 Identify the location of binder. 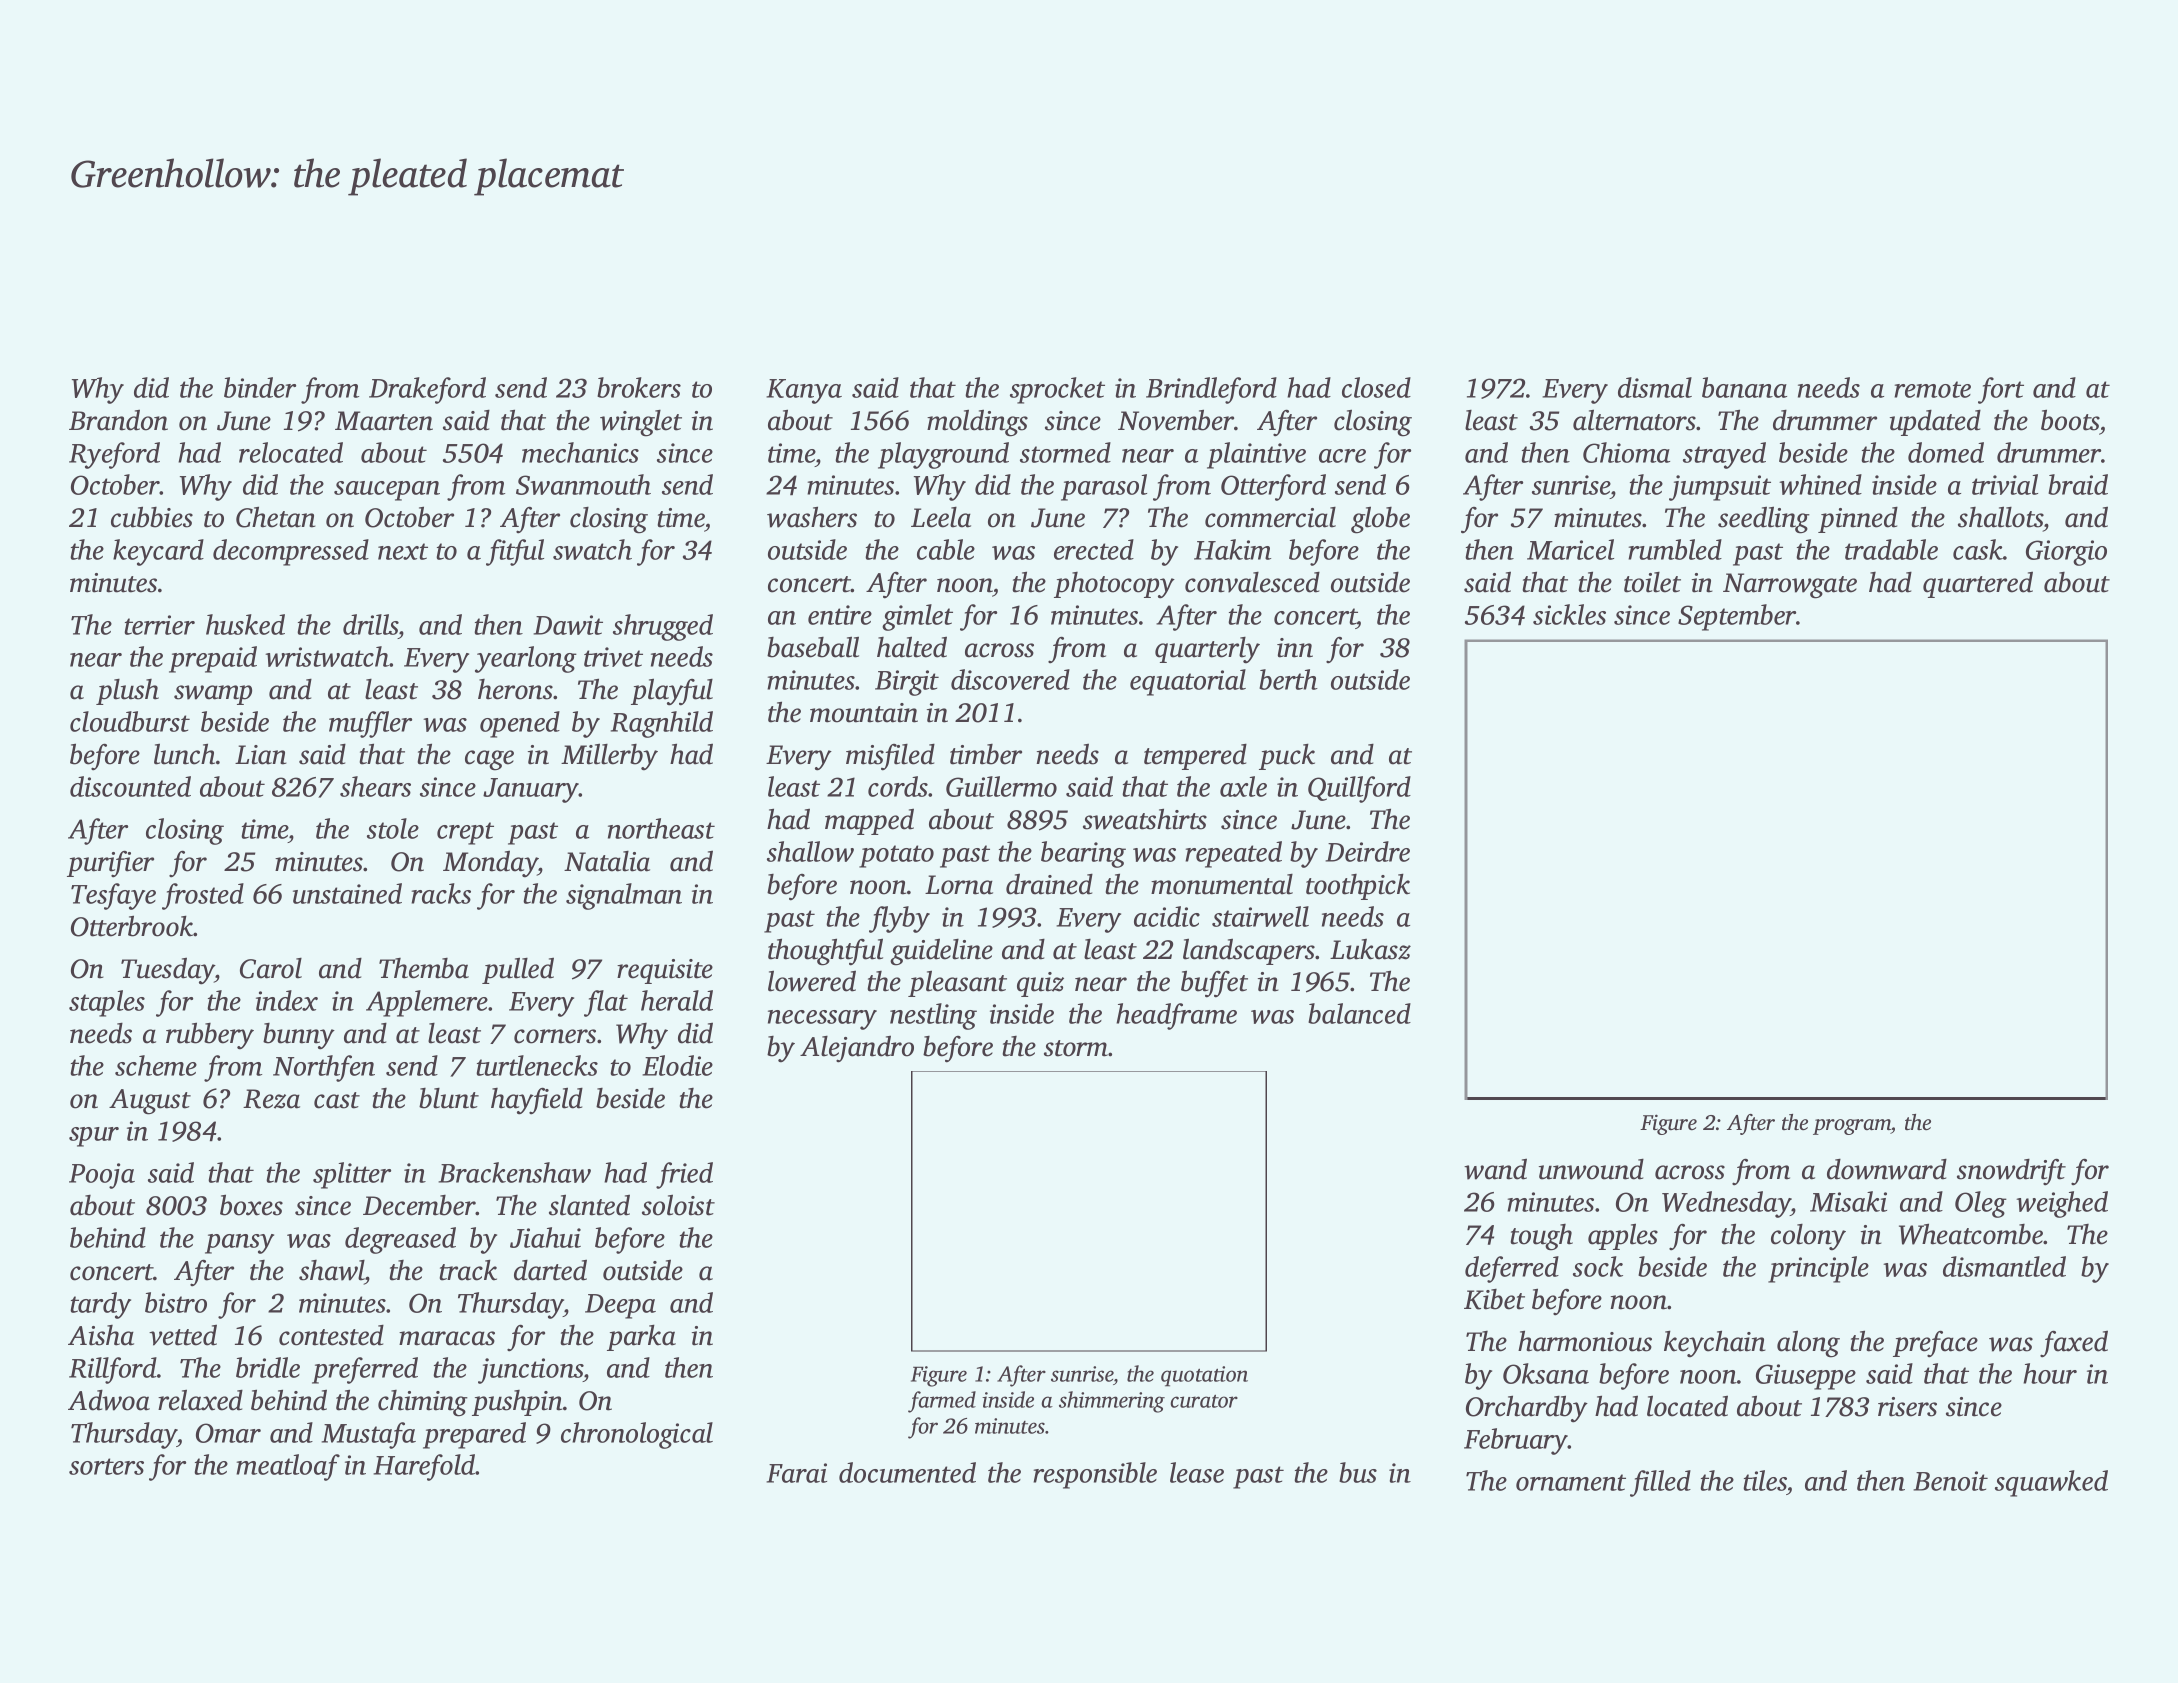
(260, 387).
